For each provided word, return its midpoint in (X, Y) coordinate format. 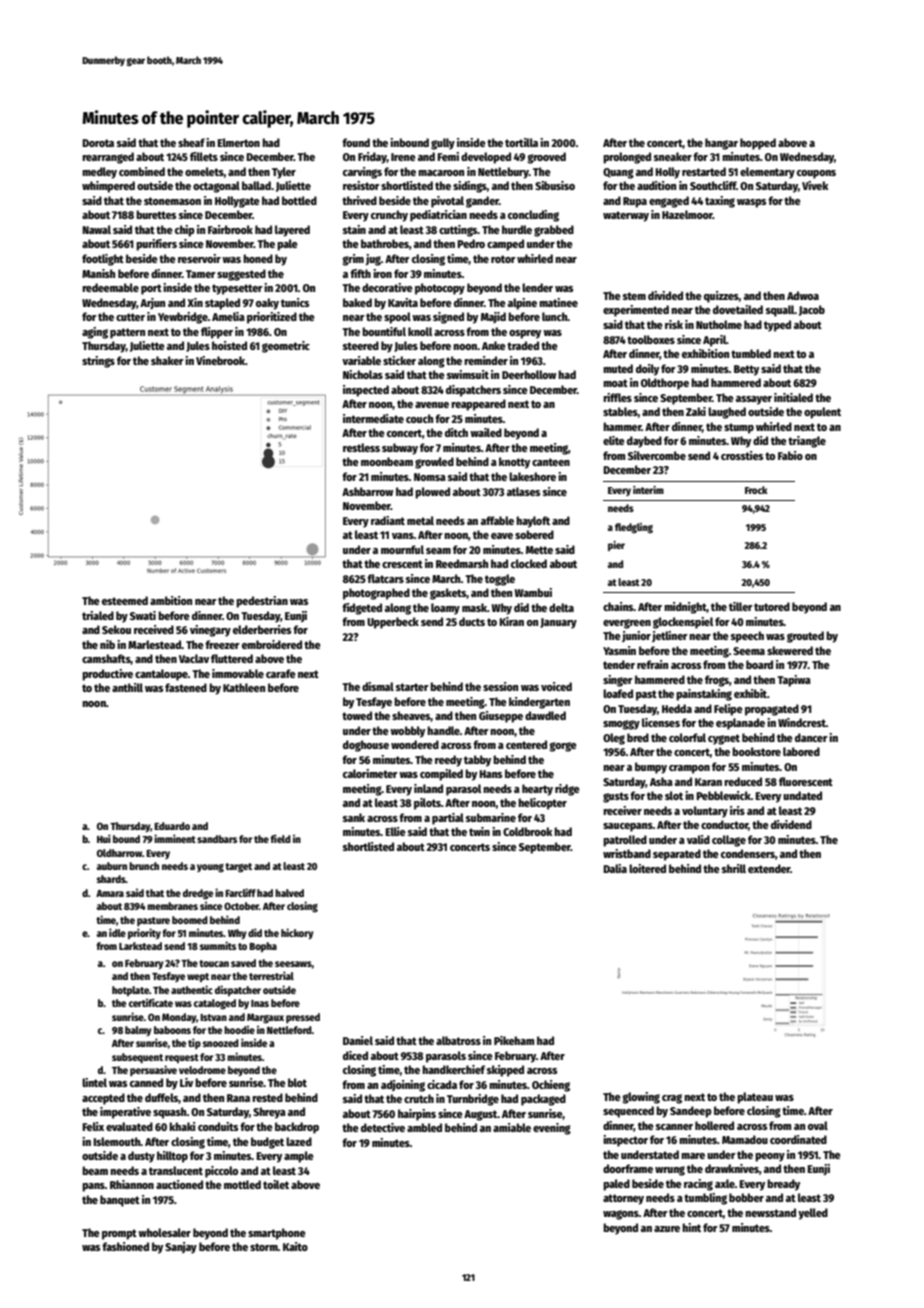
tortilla (521, 142)
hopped (758, 144)
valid (698, 839)
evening (552, 1129)
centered (526, 744)
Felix (93, 1126)
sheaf (191, 142)
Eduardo (172, 826)
